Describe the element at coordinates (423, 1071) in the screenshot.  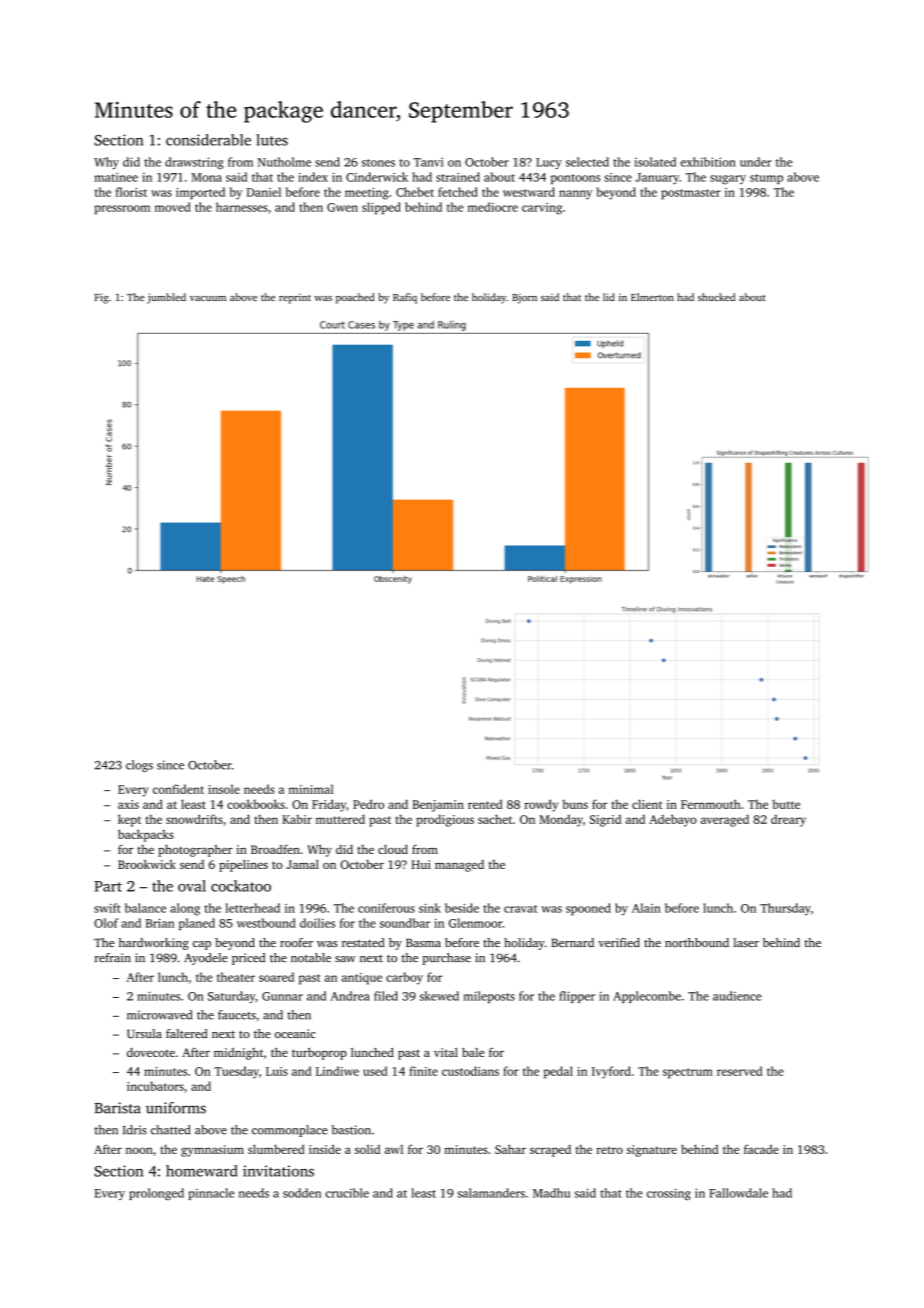
I see `finite` at that location.
